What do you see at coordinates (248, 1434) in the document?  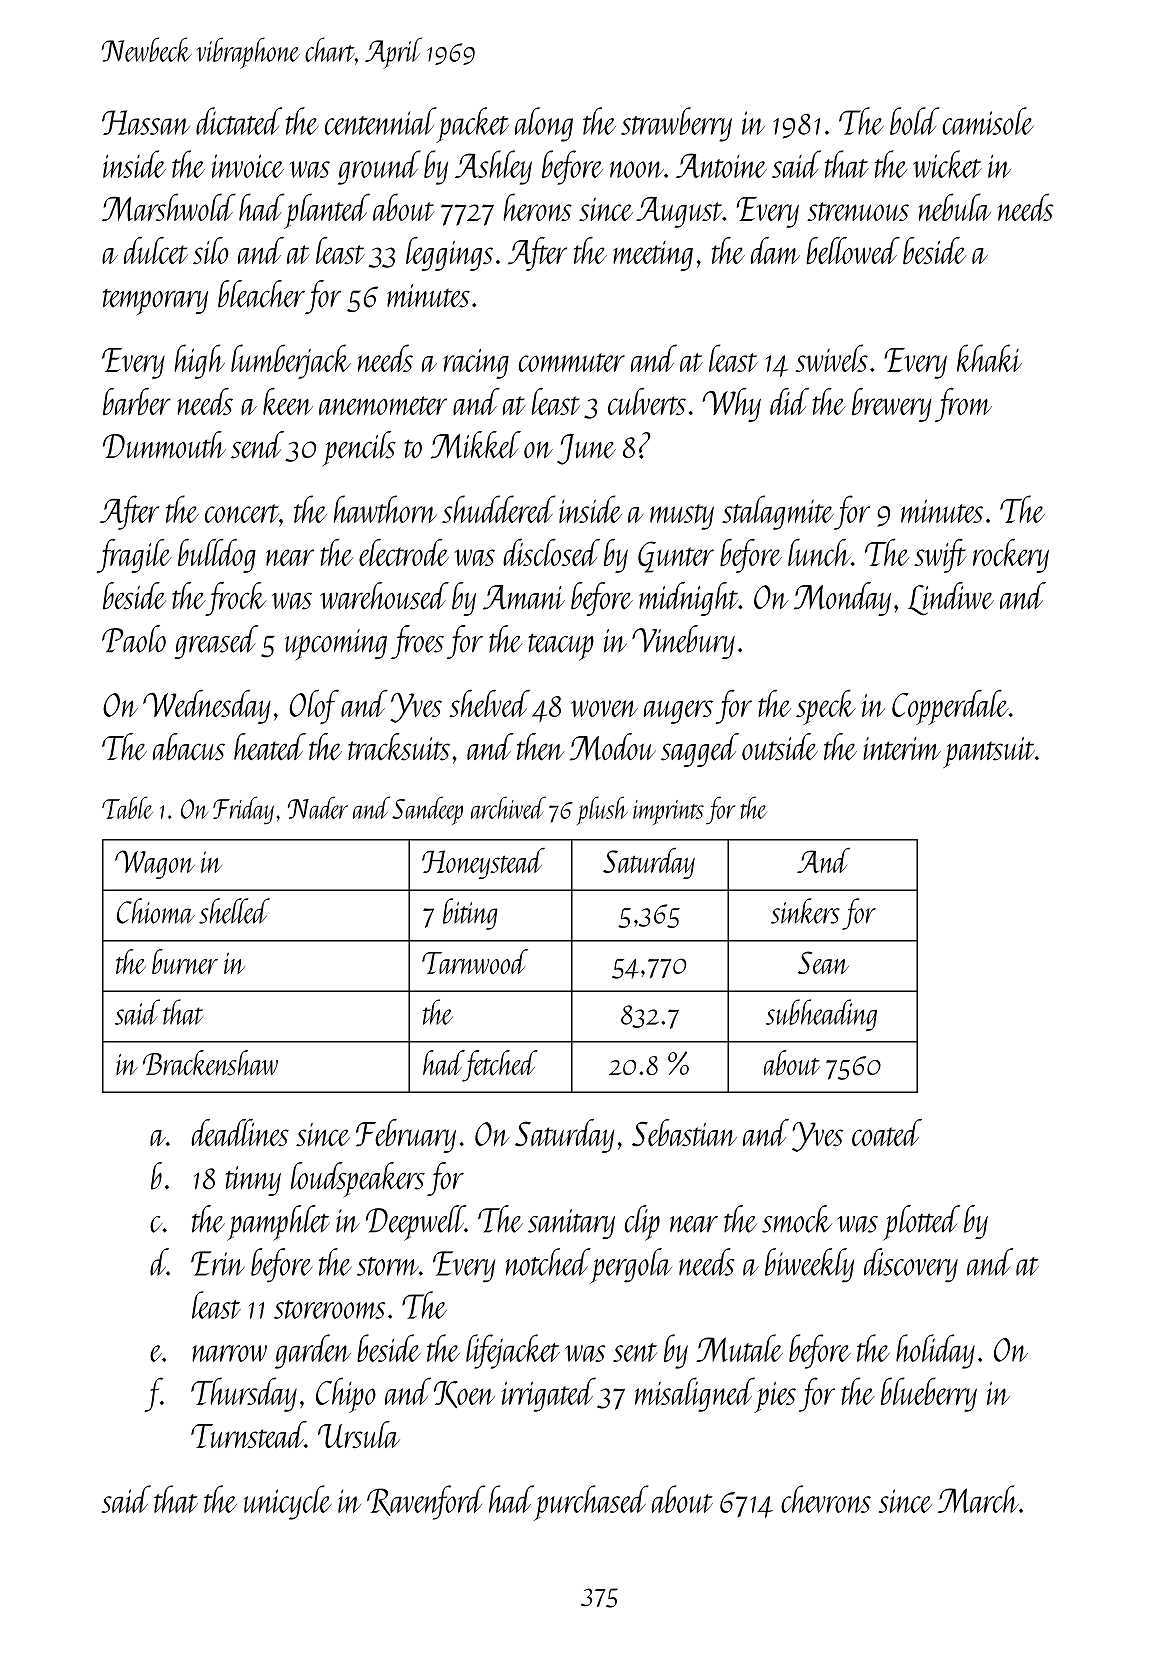 I see `Turnstead` at bounding box center [248, 1434].
